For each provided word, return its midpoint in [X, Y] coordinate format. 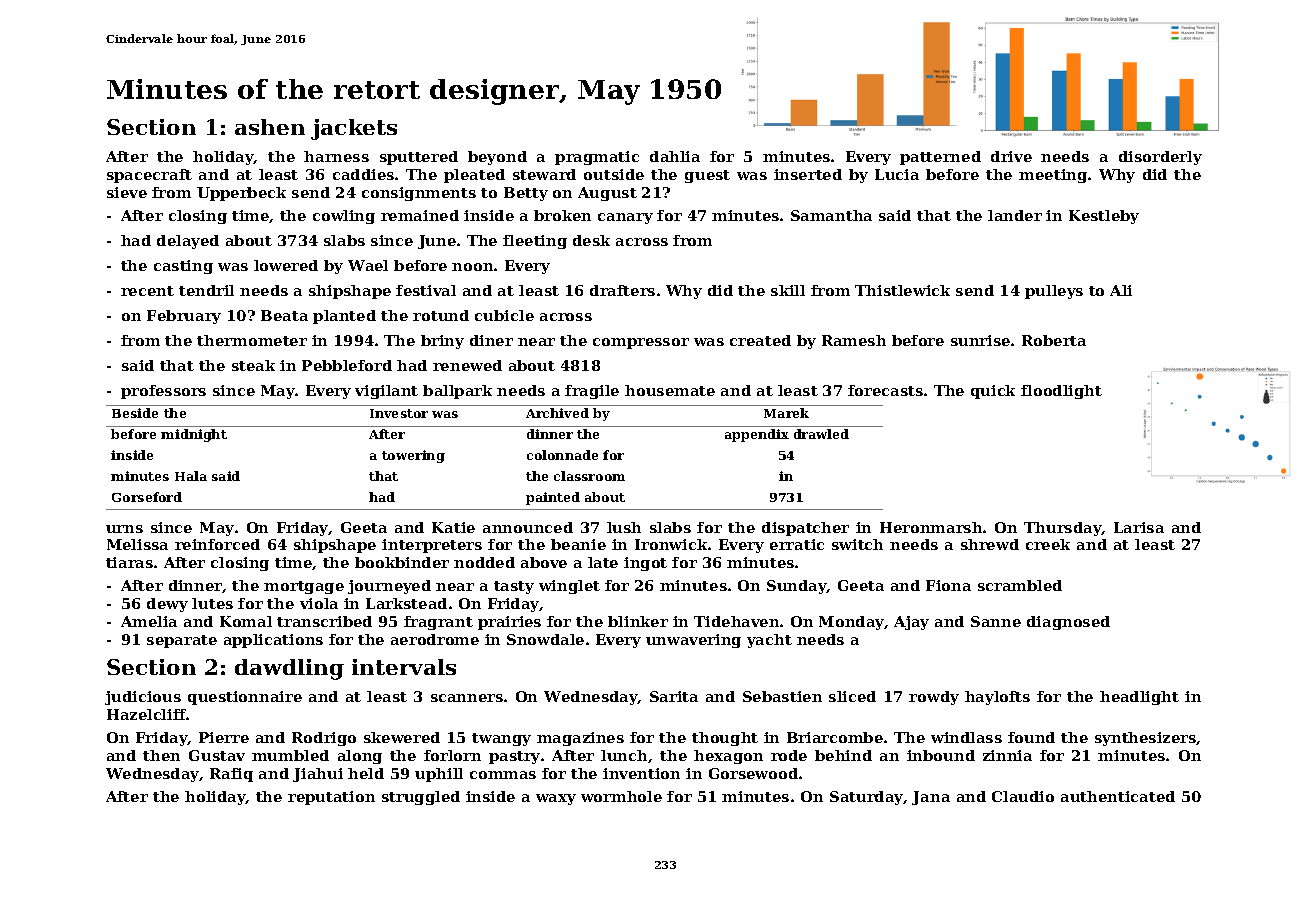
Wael [368, 265]
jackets [354, 129]
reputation [331, 798]
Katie [453, 527]
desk [591, 240]
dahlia [675, 156]
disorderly [1160, 158]
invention [641, 773]
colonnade [562, 455]
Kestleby [1104, 217]
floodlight [1061, 392]
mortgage [304, 587]
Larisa [1139, 527]
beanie [578, 544]
